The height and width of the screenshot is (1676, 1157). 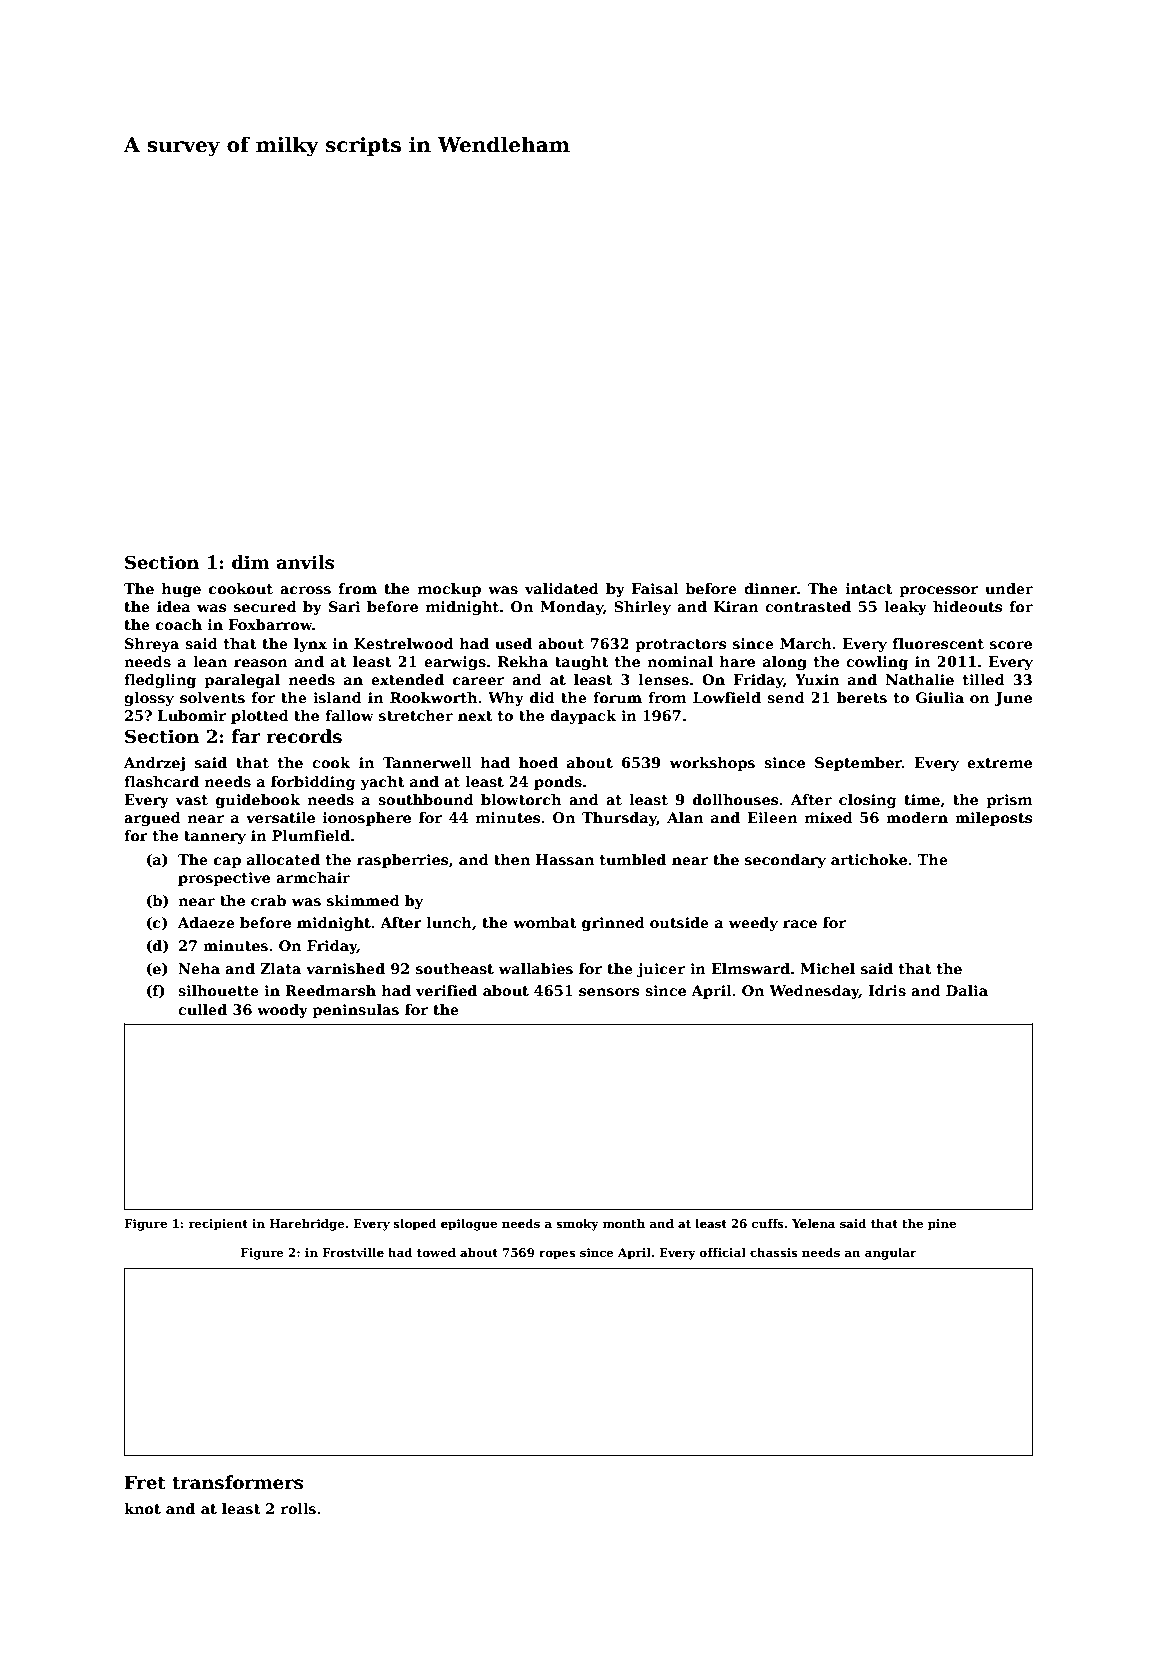 I want to click on Alan, so click(x=685, y=817).
